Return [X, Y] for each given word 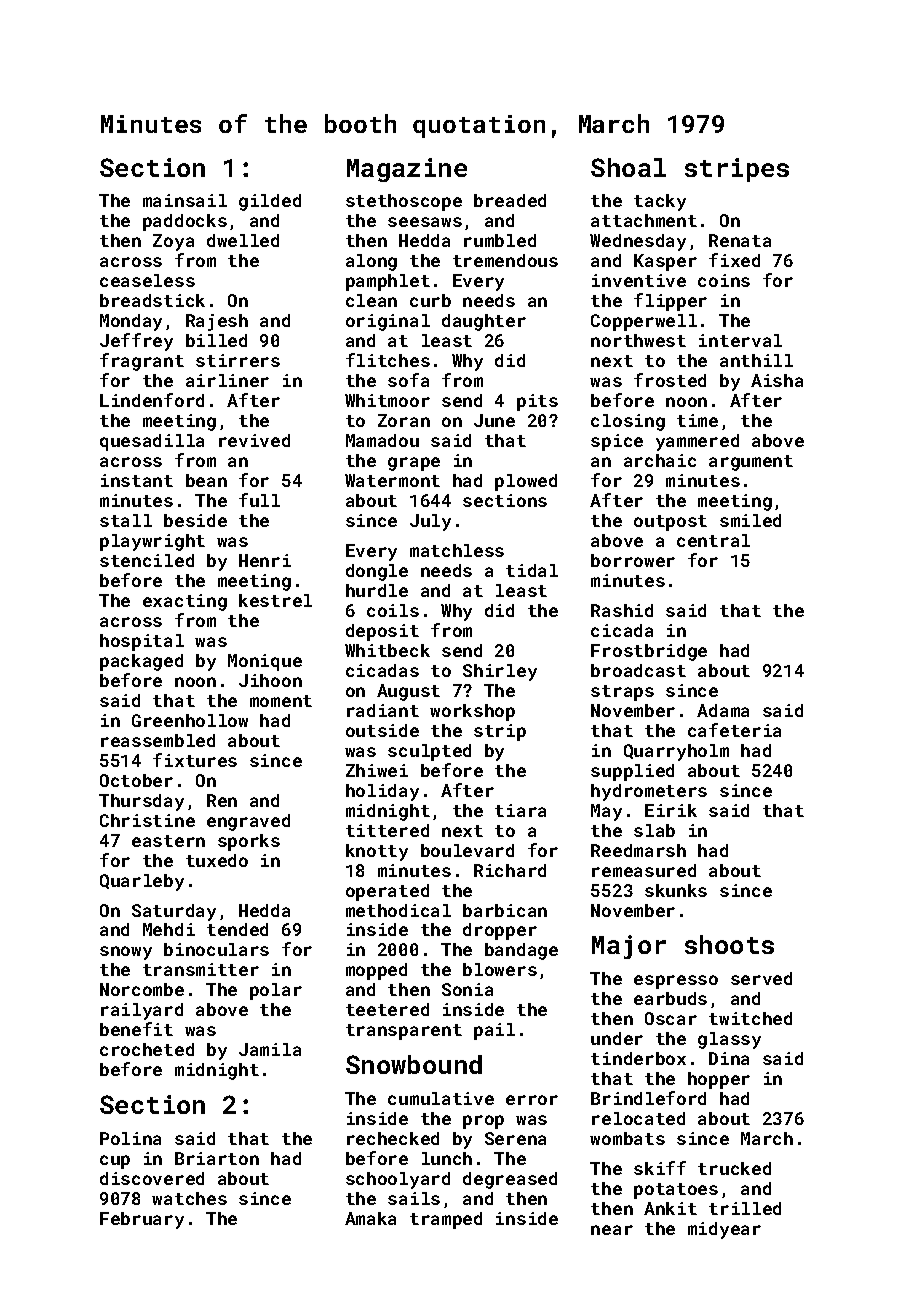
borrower [633, 560]
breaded [510, 200]
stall [126, 520]
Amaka [370, 1218]
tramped [446, 1220]
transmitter [201, 969]
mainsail [185, 200]
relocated [638, 1118]
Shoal [628, 167]
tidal [532, 570]
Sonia [467, 989]
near [612, 1230]
